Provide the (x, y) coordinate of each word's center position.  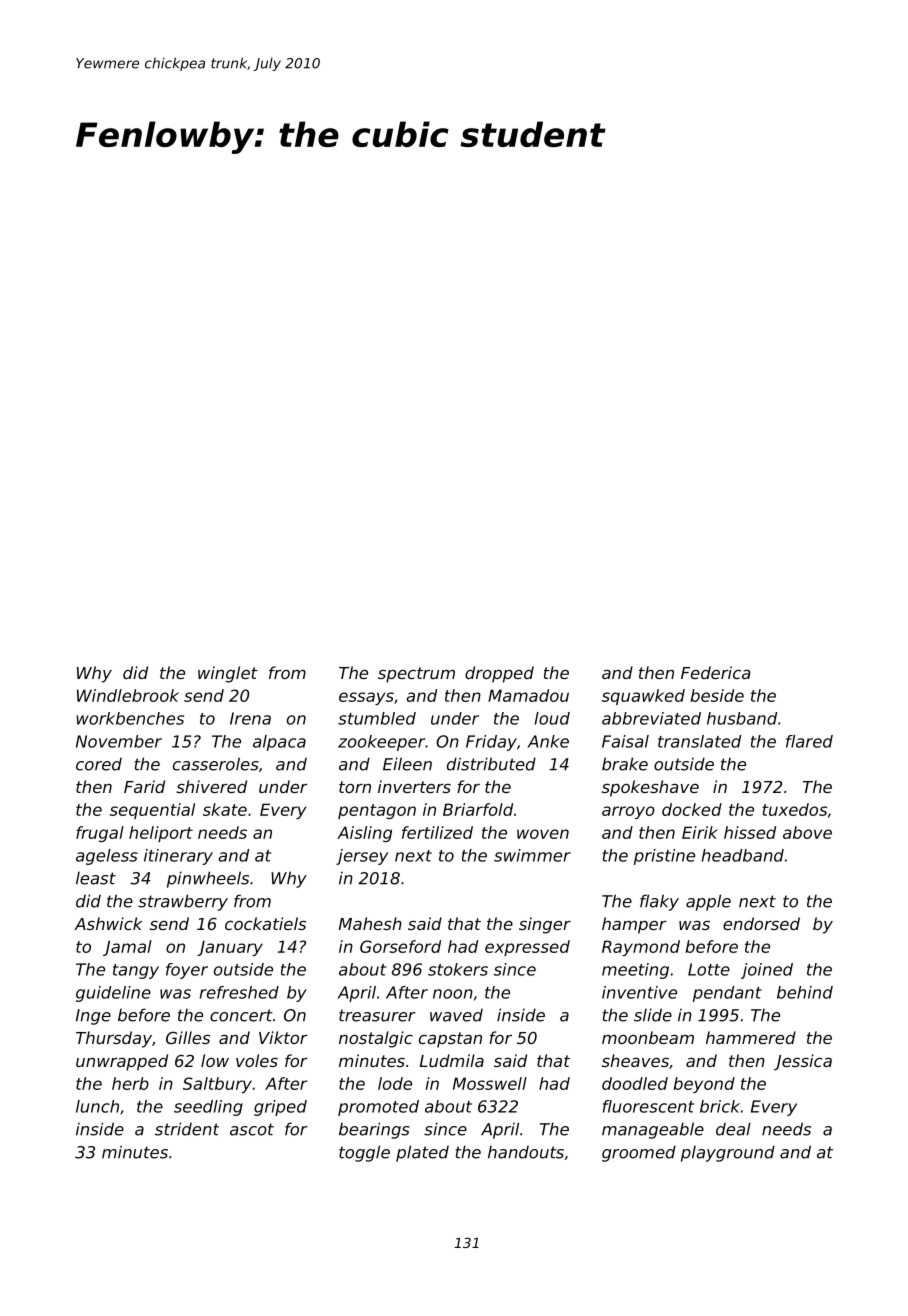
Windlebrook (128, 695)
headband (743, 855)
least (96, 878)
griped (280, 1108)
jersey (362, 857)
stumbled (377, 718)
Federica (716, 672)
